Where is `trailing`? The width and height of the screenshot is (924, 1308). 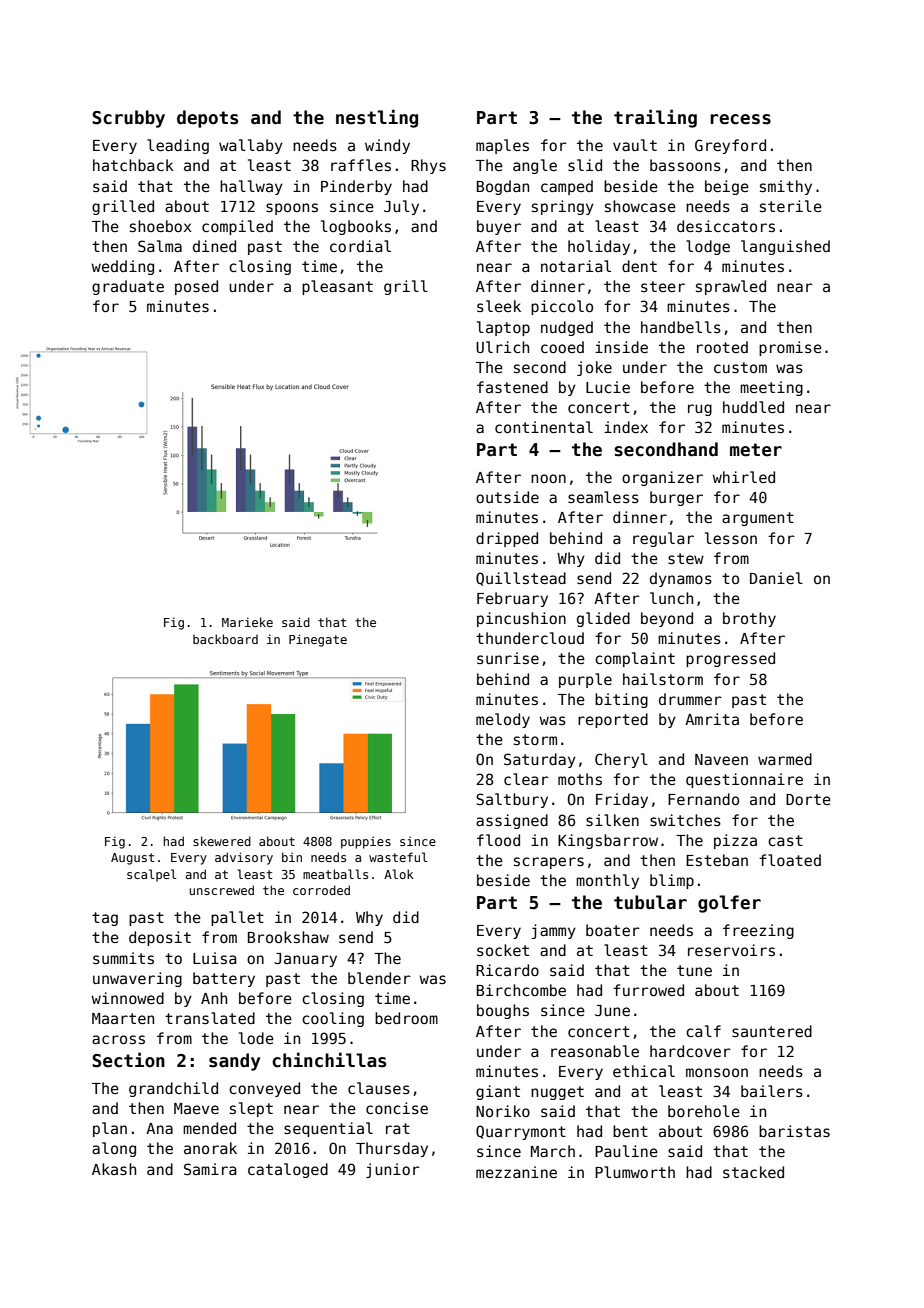
trailing is located at coordinates (655, 118).
